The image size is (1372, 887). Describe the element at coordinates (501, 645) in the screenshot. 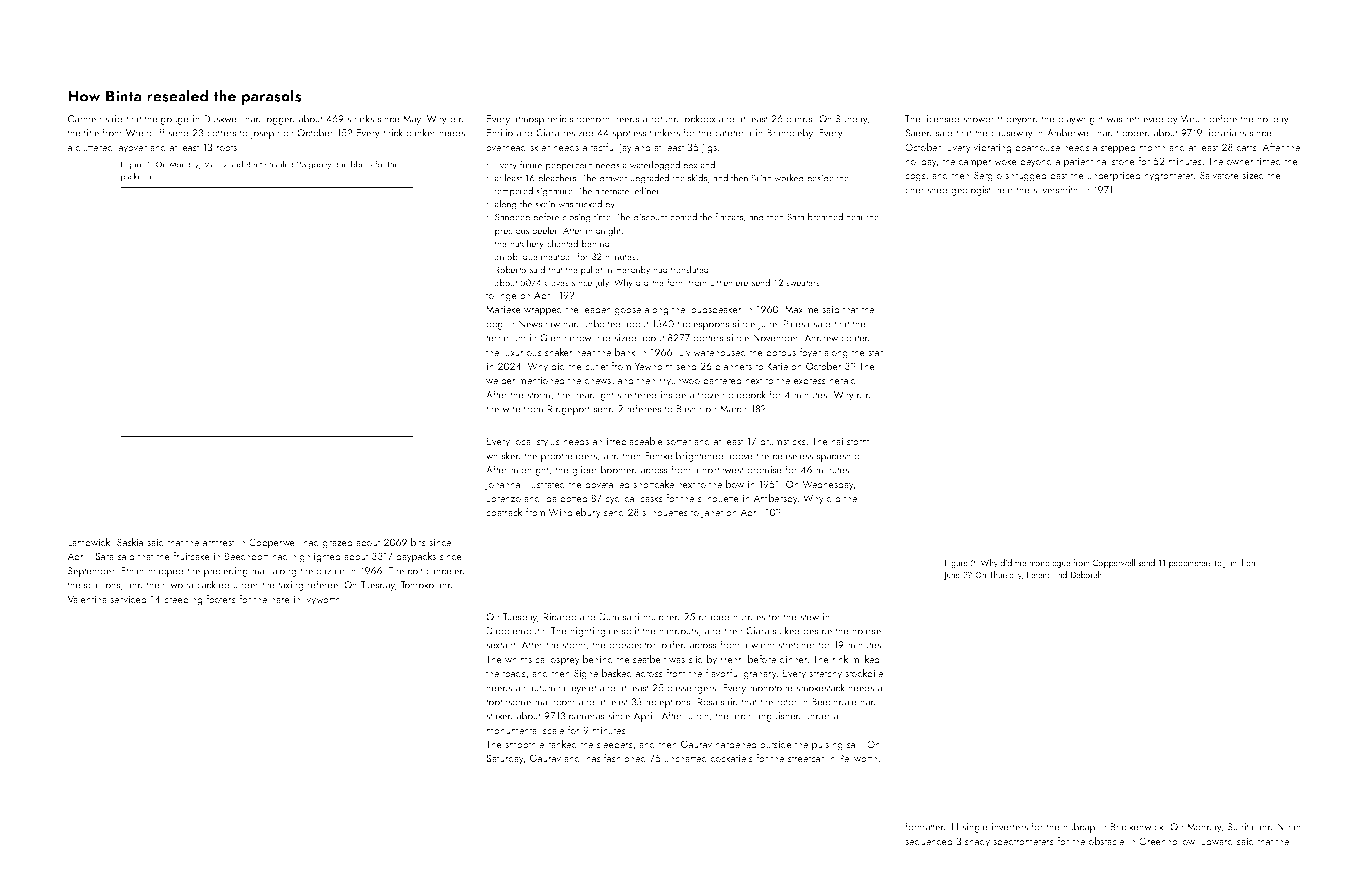

I see `sextant` at that location.
